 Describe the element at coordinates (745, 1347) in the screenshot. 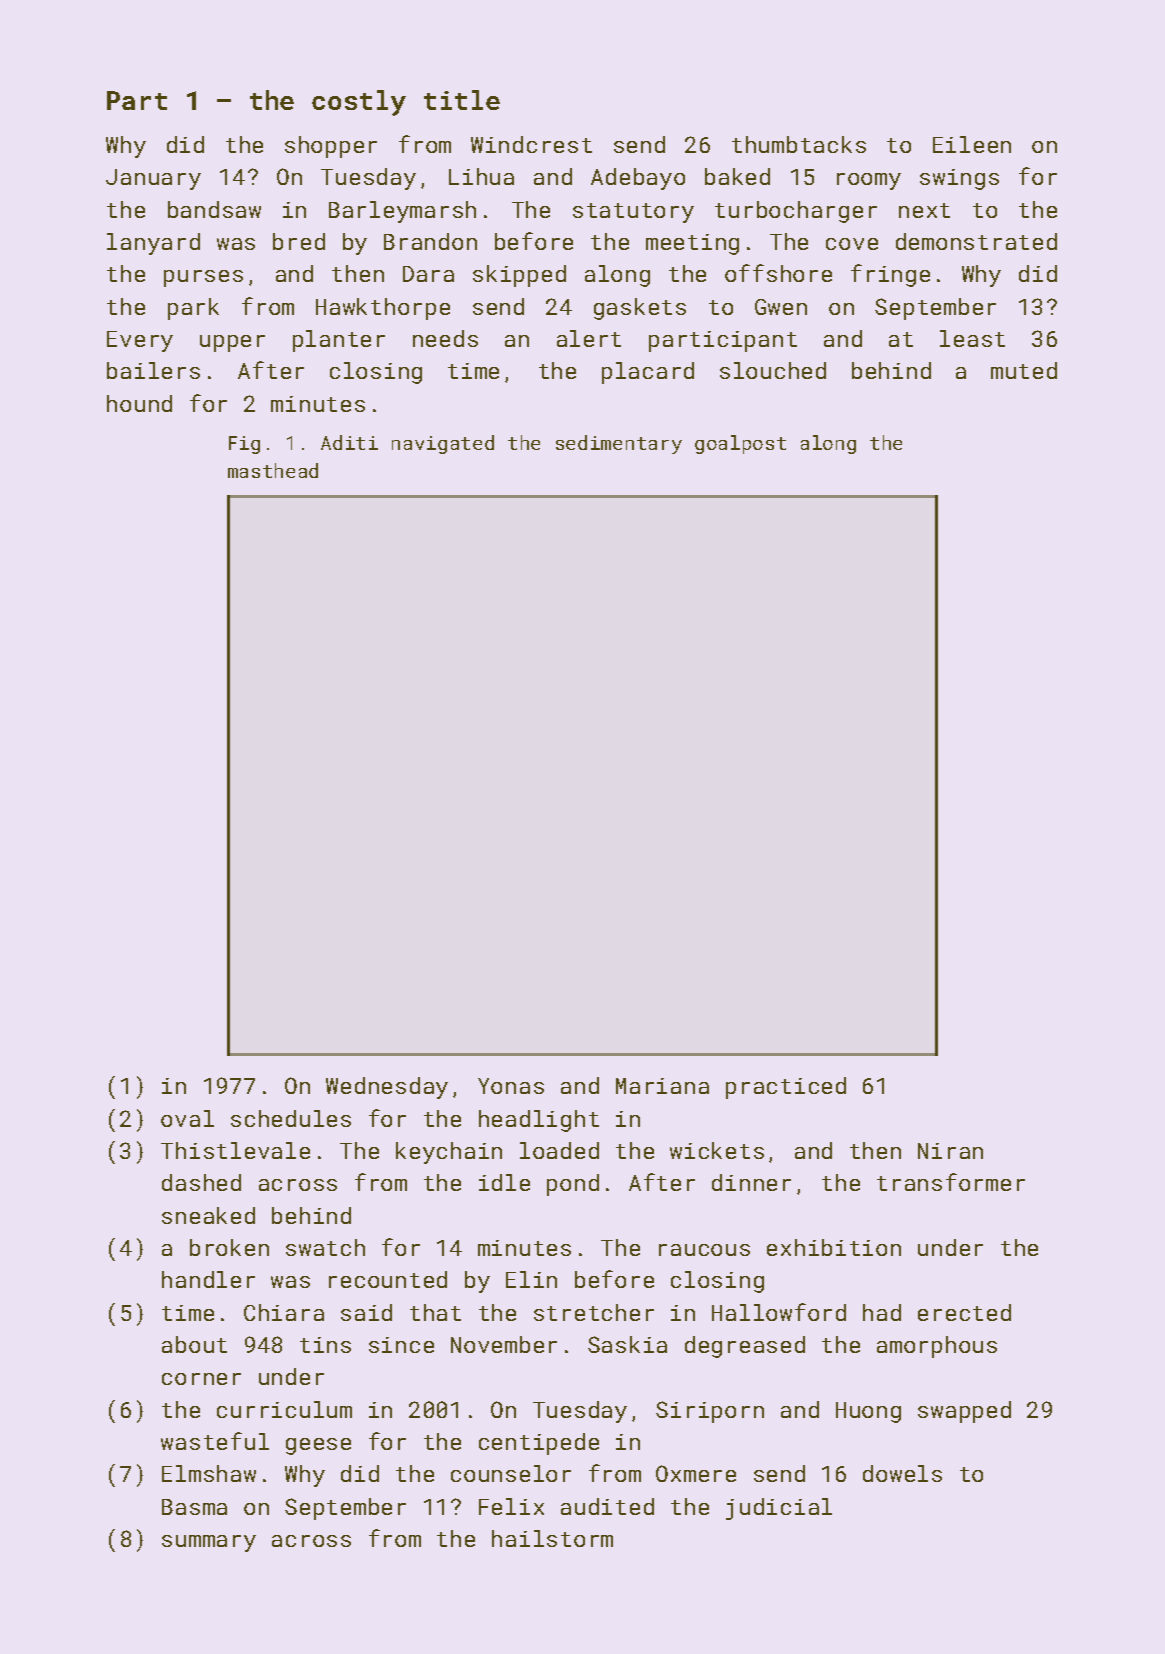

I see `degreased` at that location.
